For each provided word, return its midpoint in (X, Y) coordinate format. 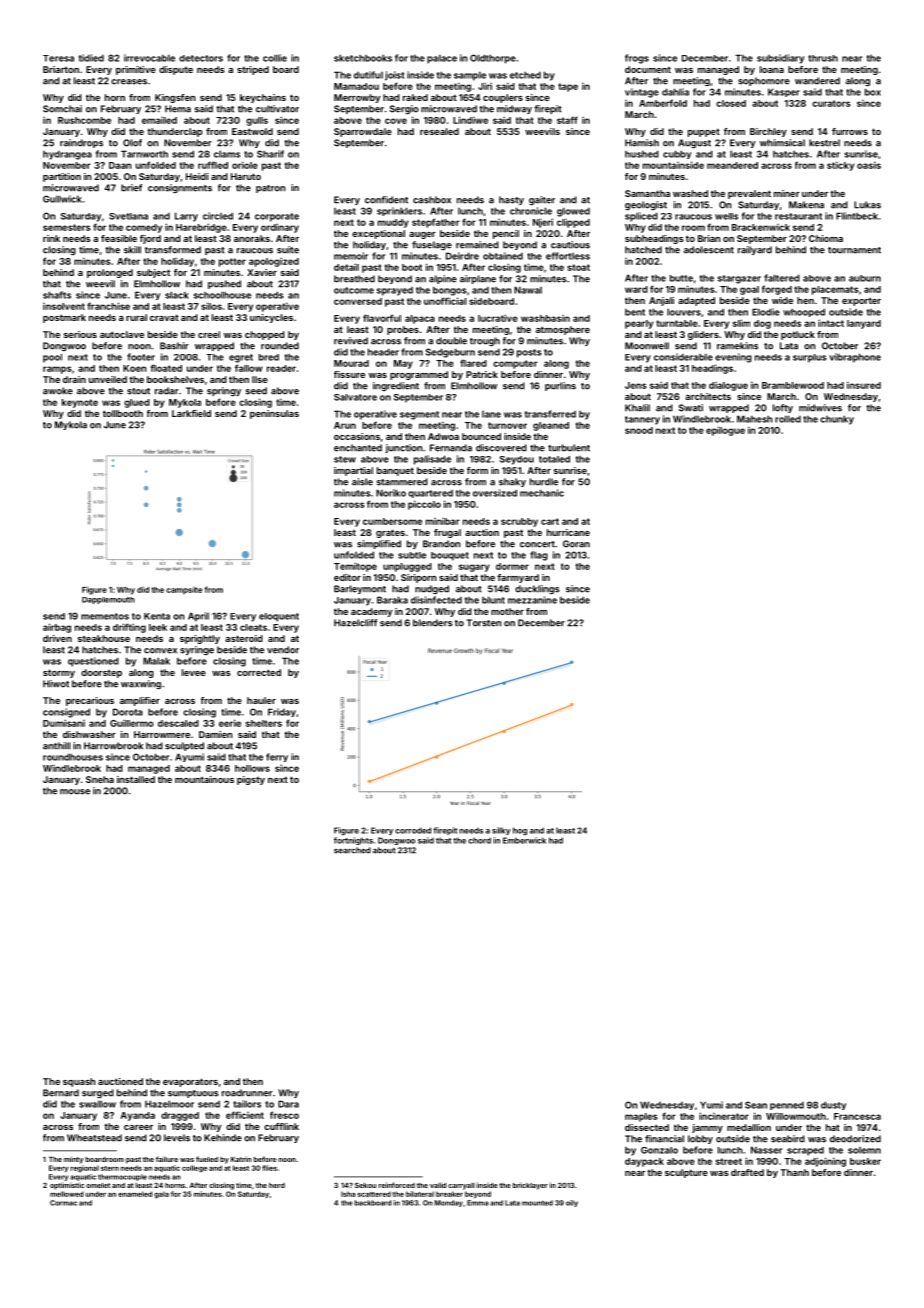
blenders (433, 623)
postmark (64, 318)
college (194, 1168)
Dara (288, 1104)
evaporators (190, 1082)
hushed (642, 154)
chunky (837, 420)
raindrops (81, 143)
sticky (840, 166)
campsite (184, 590)
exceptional (378, 234)
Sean (756, 1105)
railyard (755, 250)
